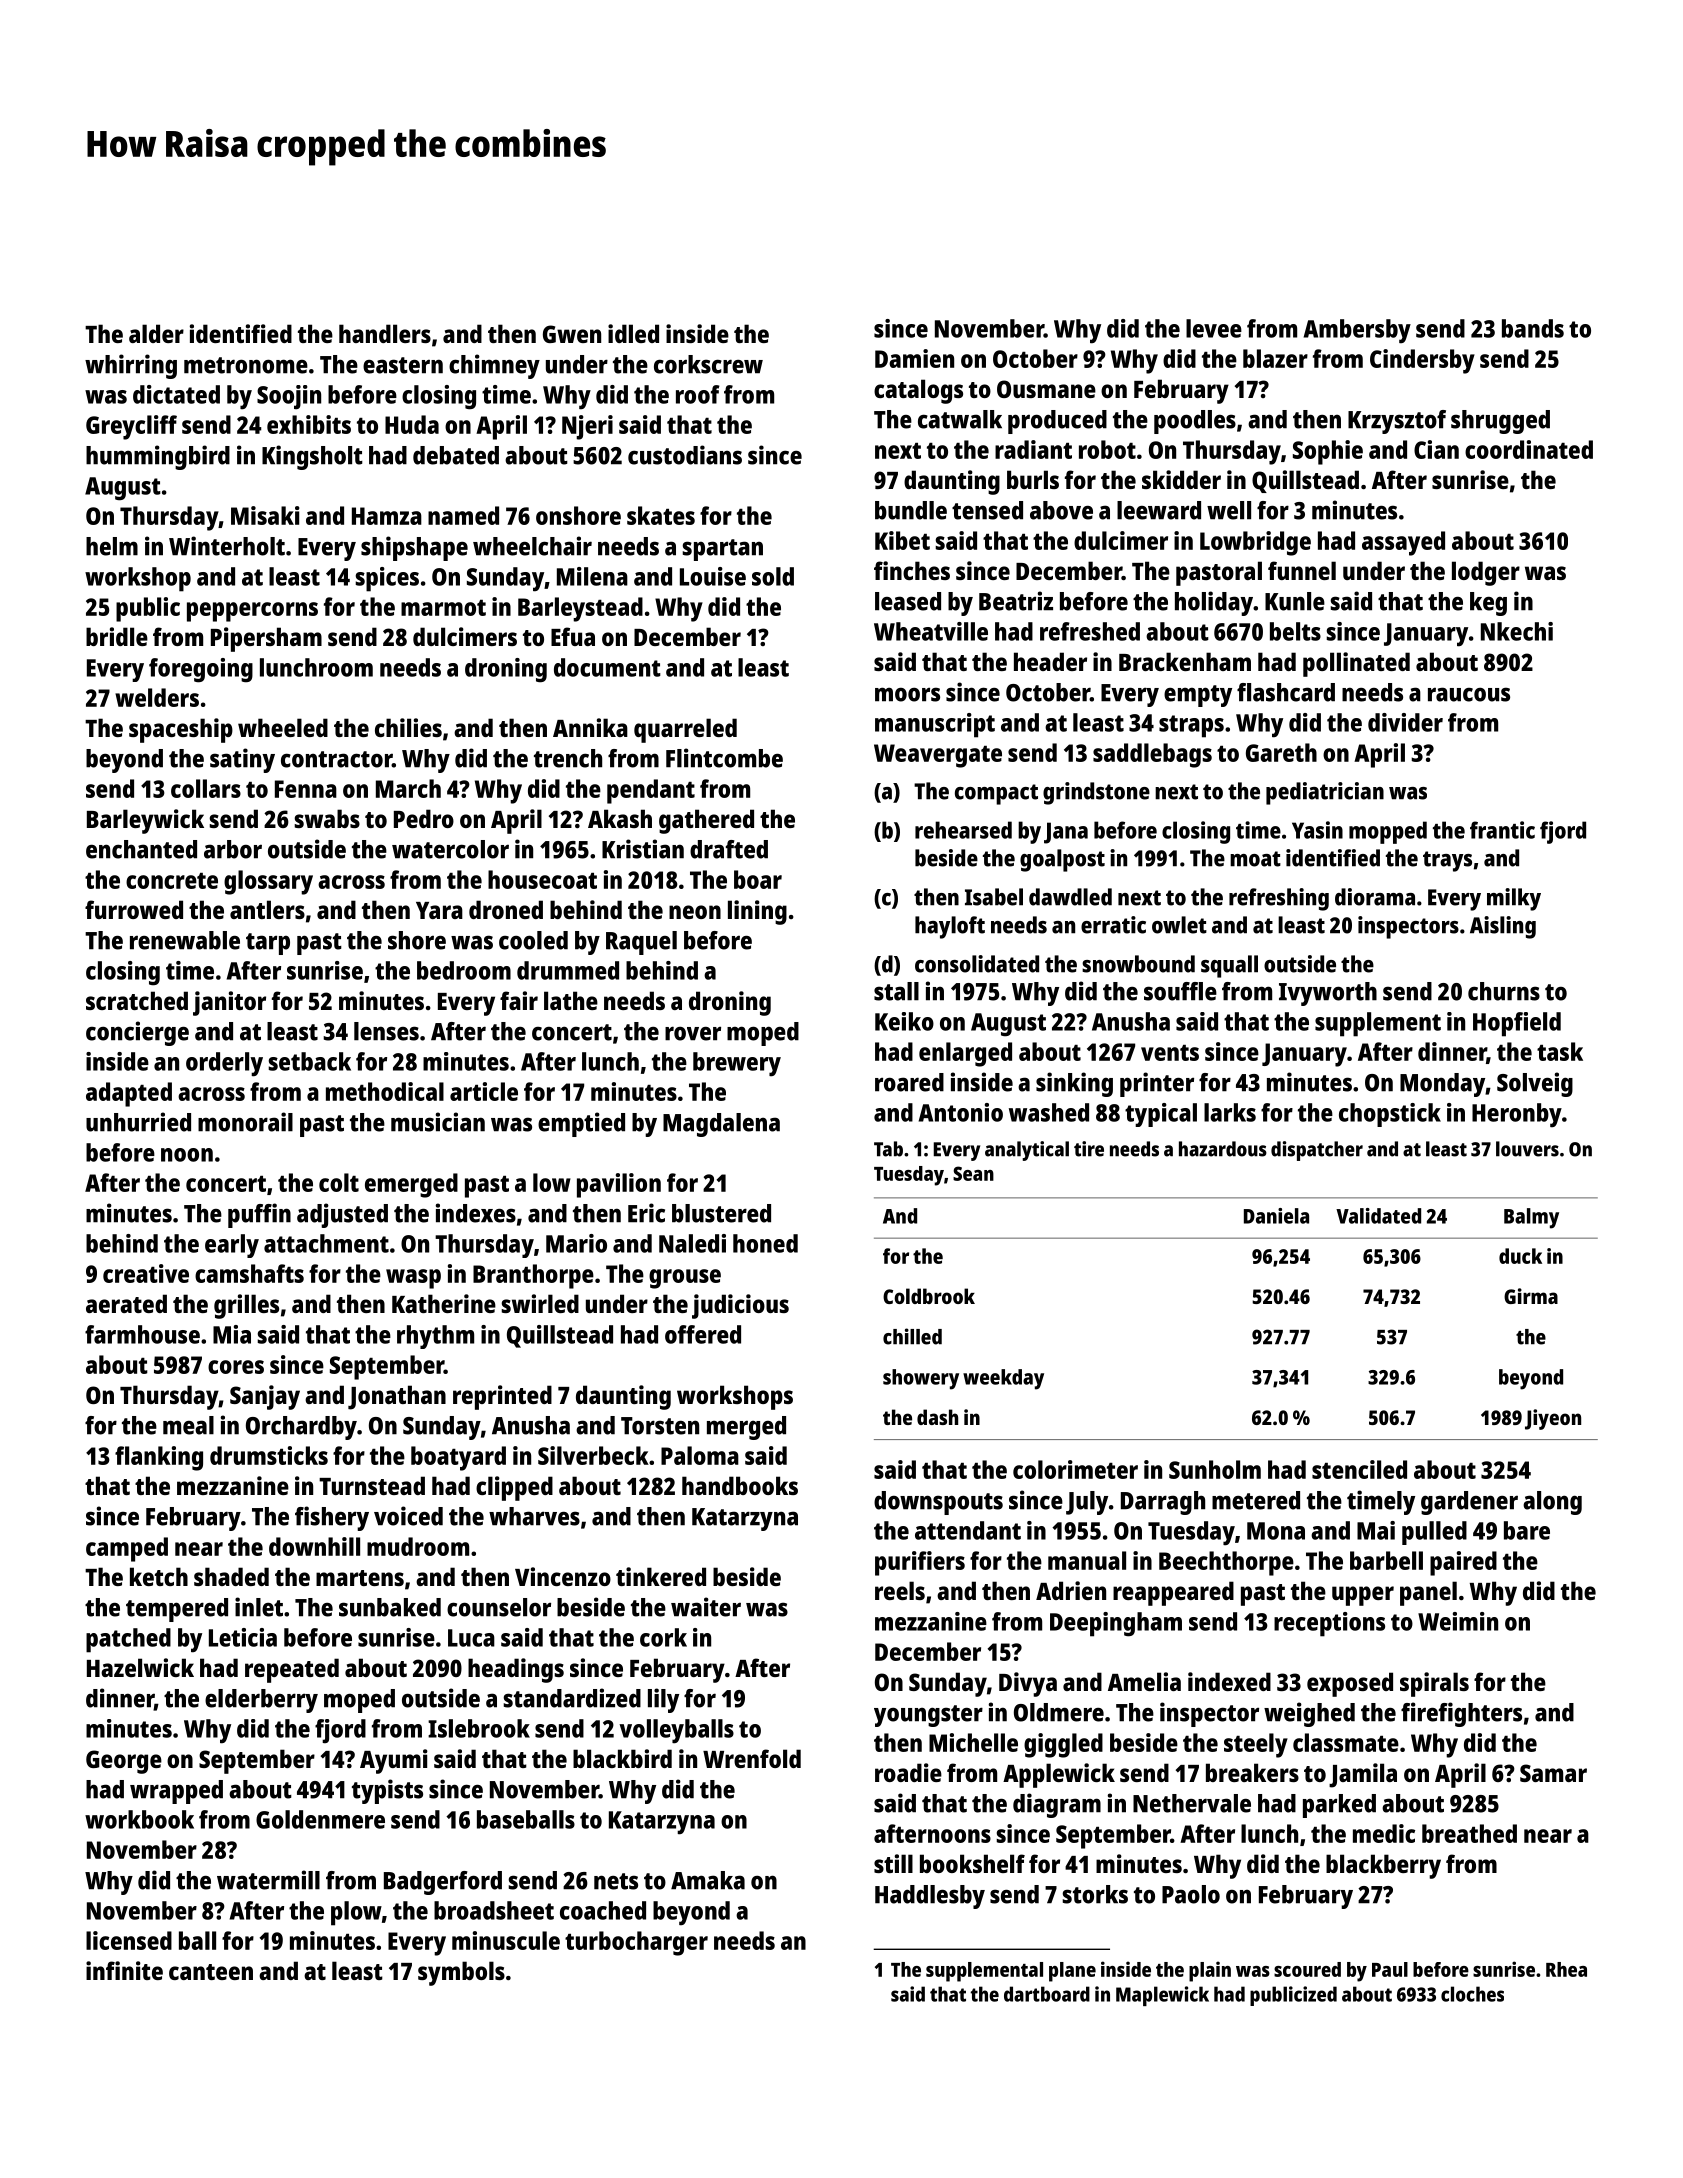 This document has width=1683, height=2178. Describe the element at coordinates (1255, 543) in the document. I see `Lowbridge` at that location.
